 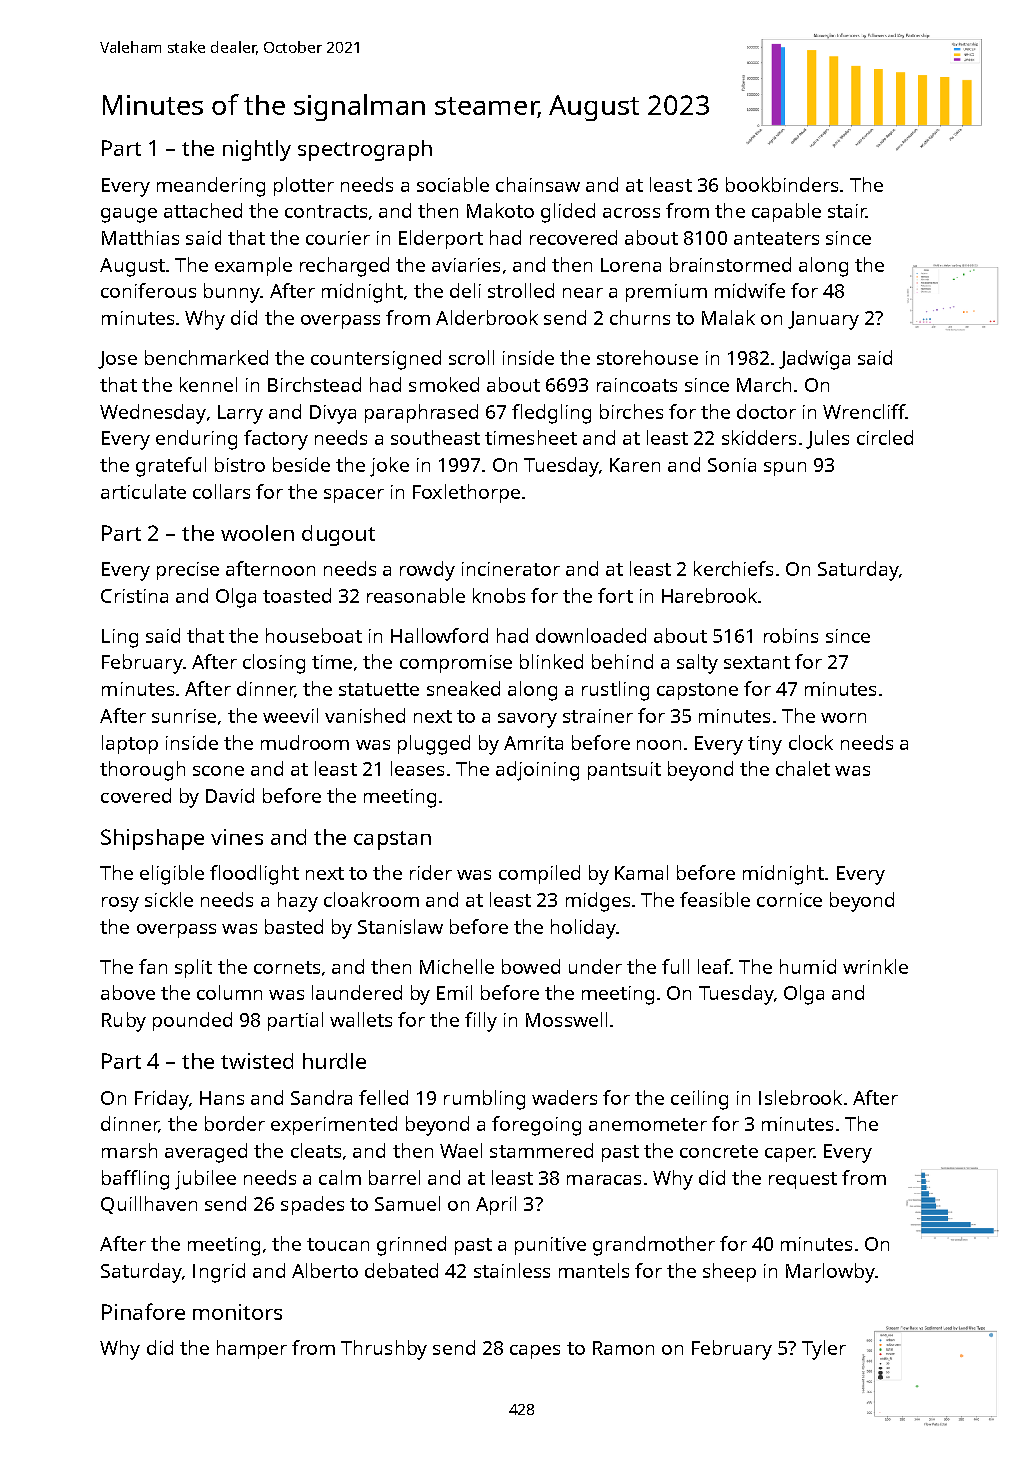 What do you see at coordinates (800, 1097) in the screenshot?
I see `Islebrook` at bounding box center [800, 1097].
